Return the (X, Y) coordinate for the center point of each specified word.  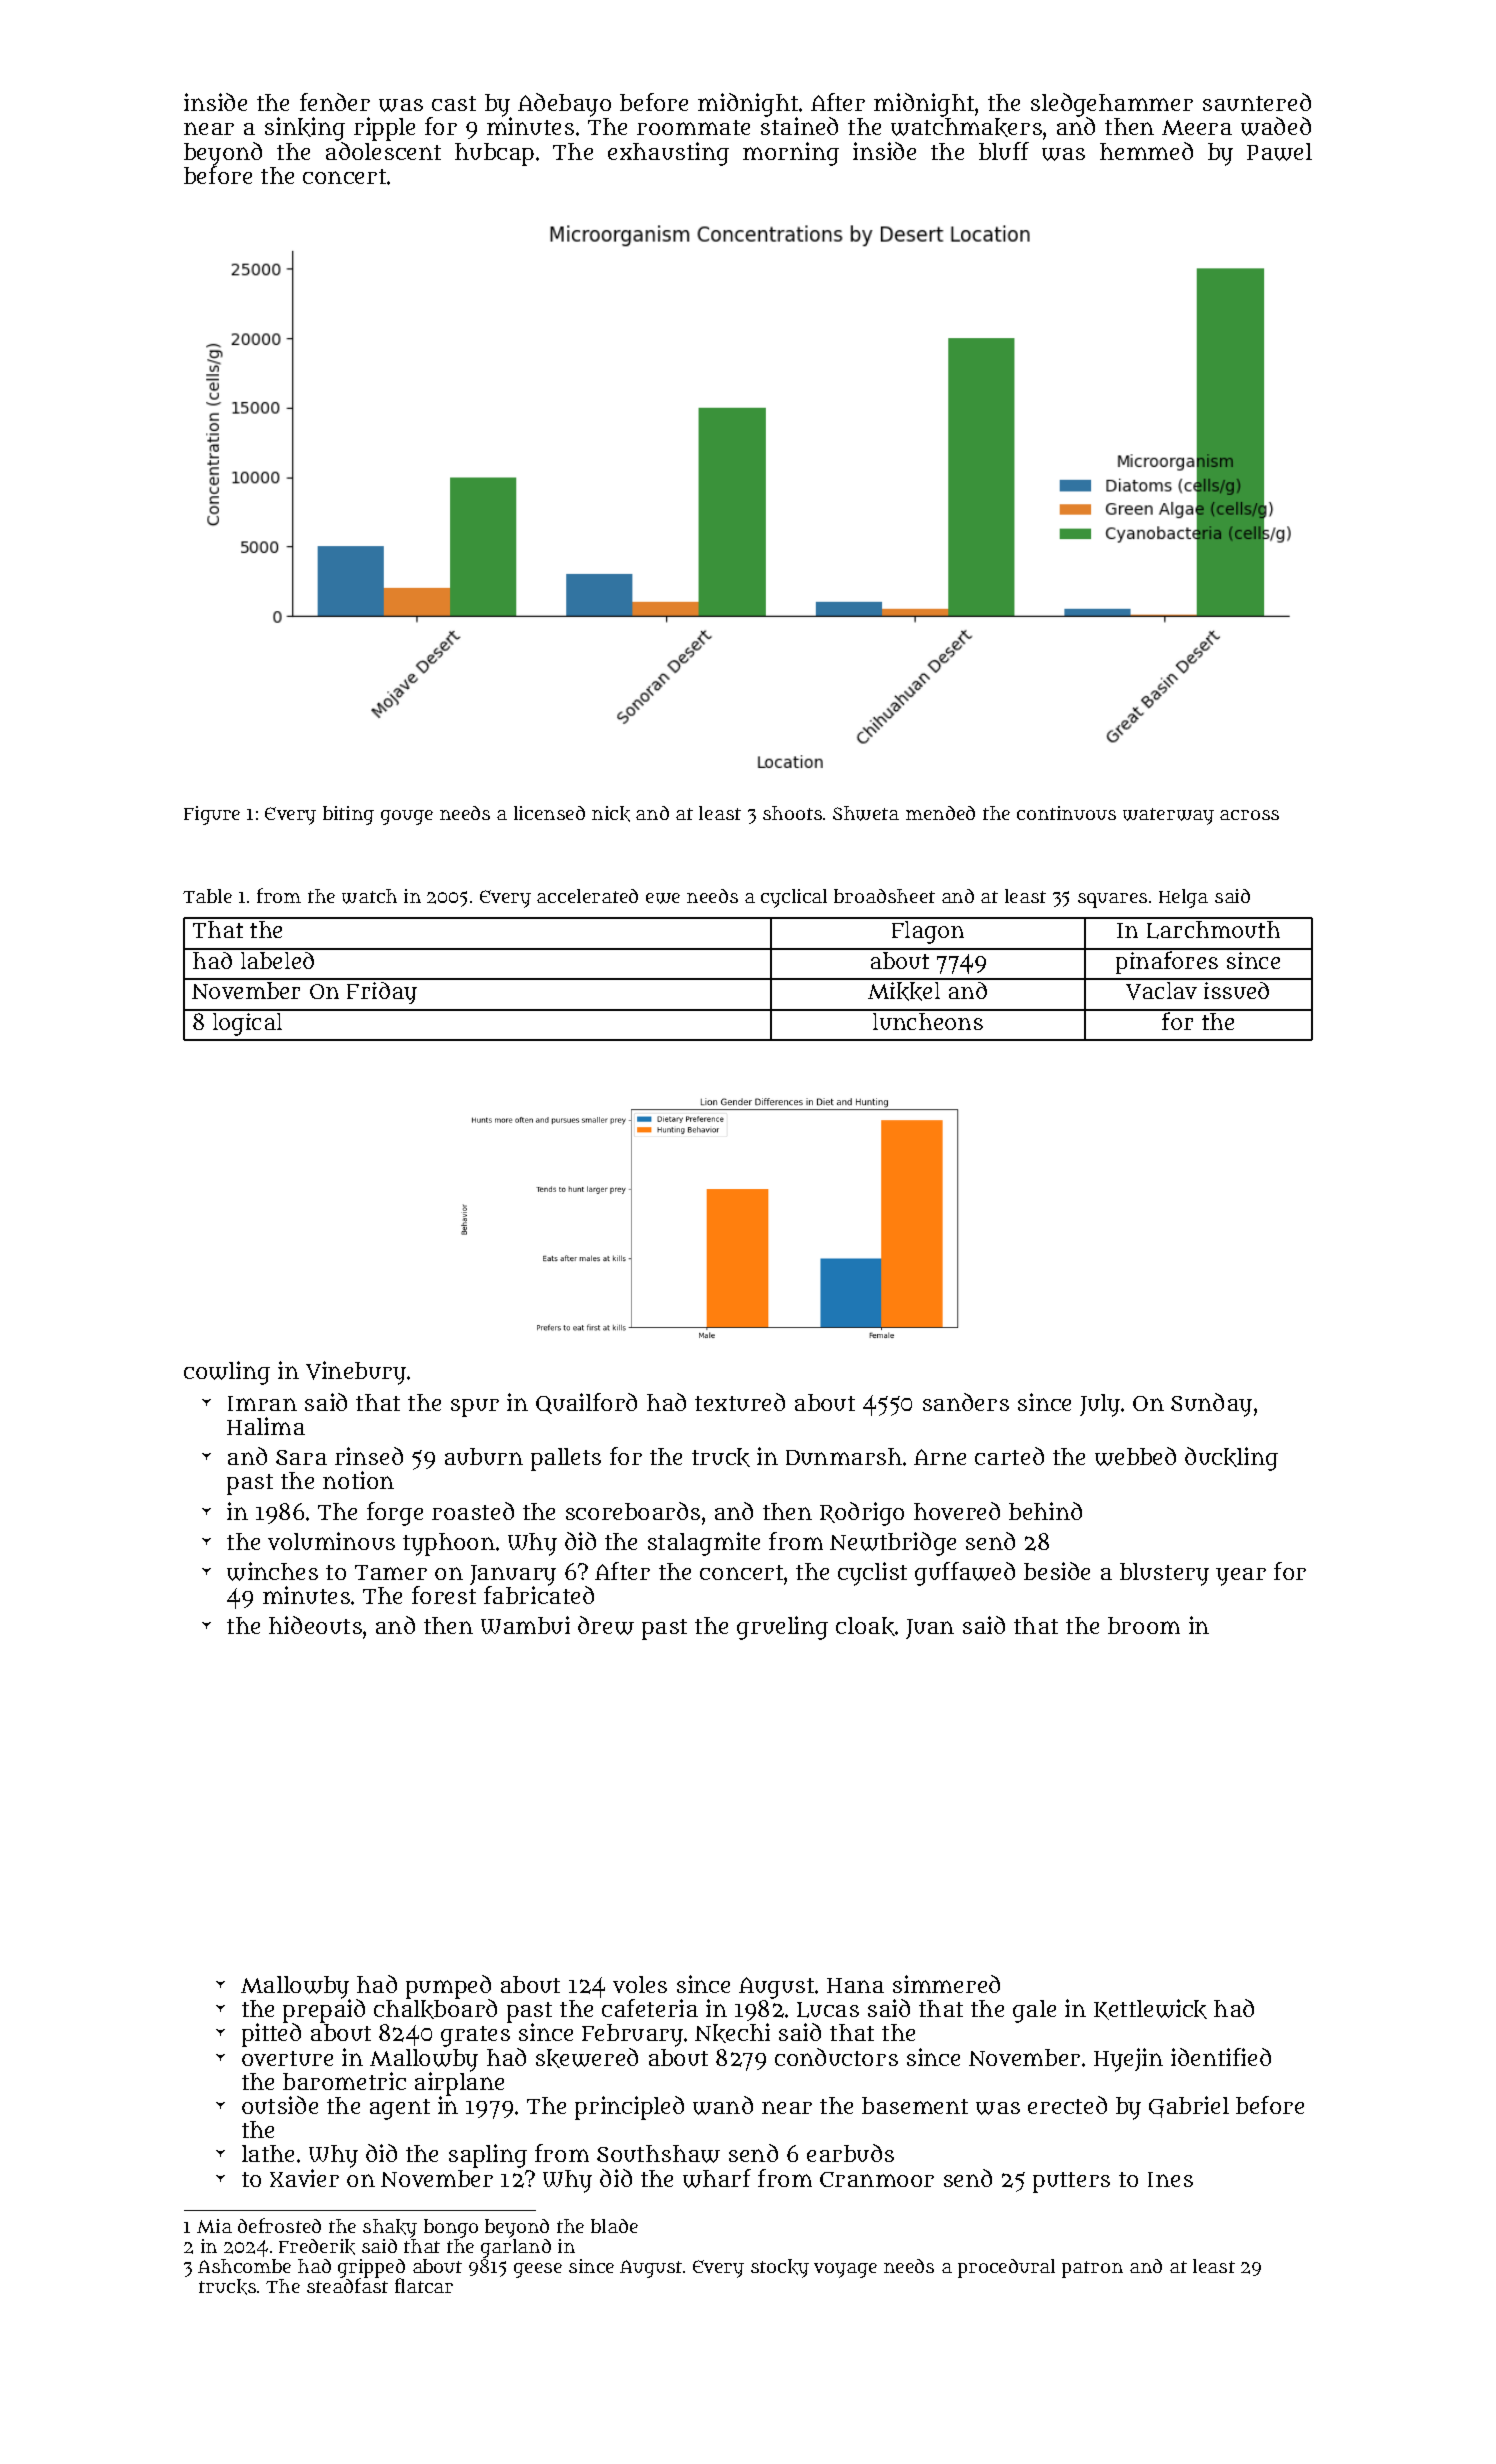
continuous (1066, 813)
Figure (212, 815)
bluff (1004, 151)
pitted (271, 2035)
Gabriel (1189, 2107)
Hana (855, 1985)
